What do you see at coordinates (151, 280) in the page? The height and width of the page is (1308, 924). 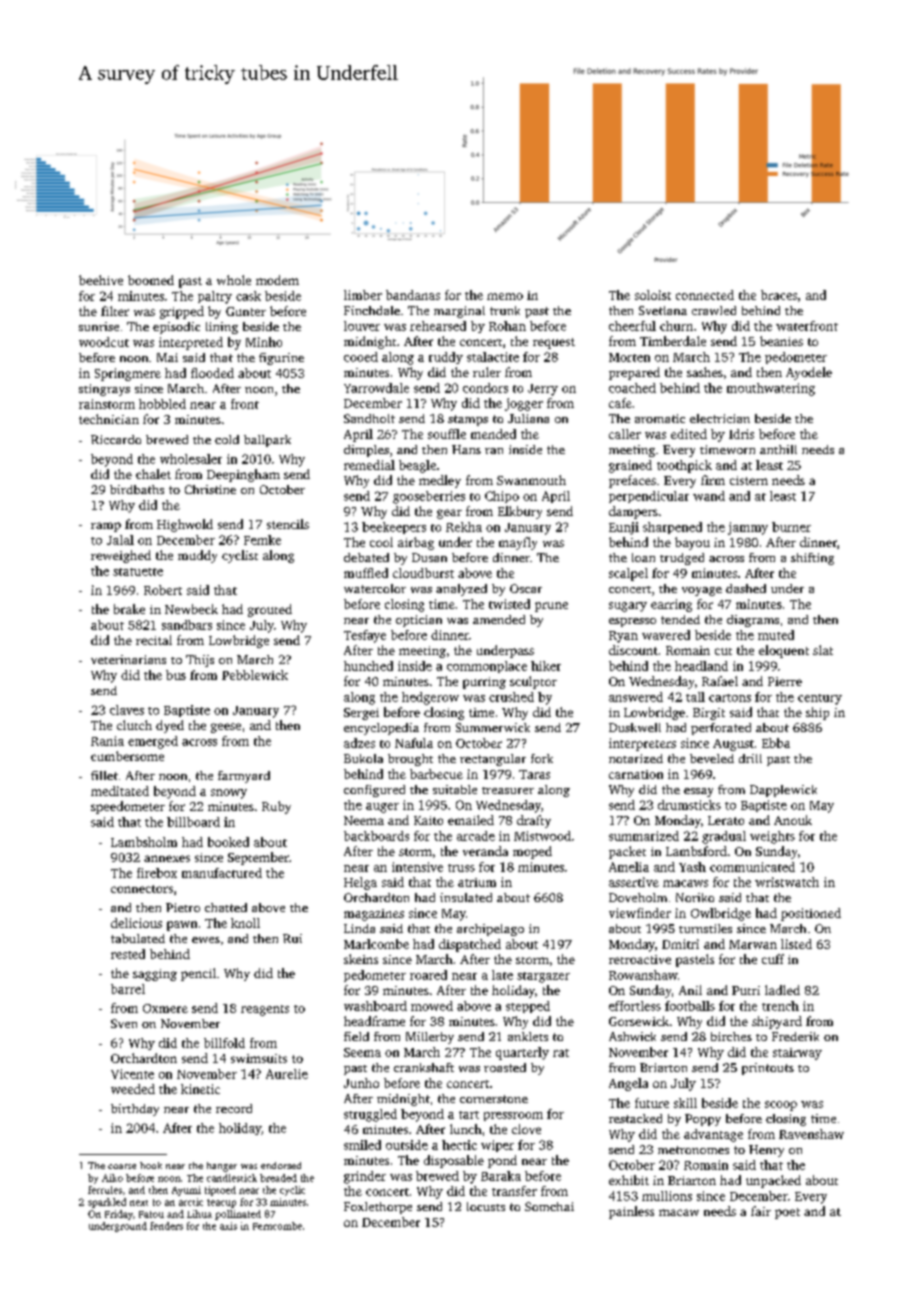 I see `boomed` at bounding box center [151, 280].
